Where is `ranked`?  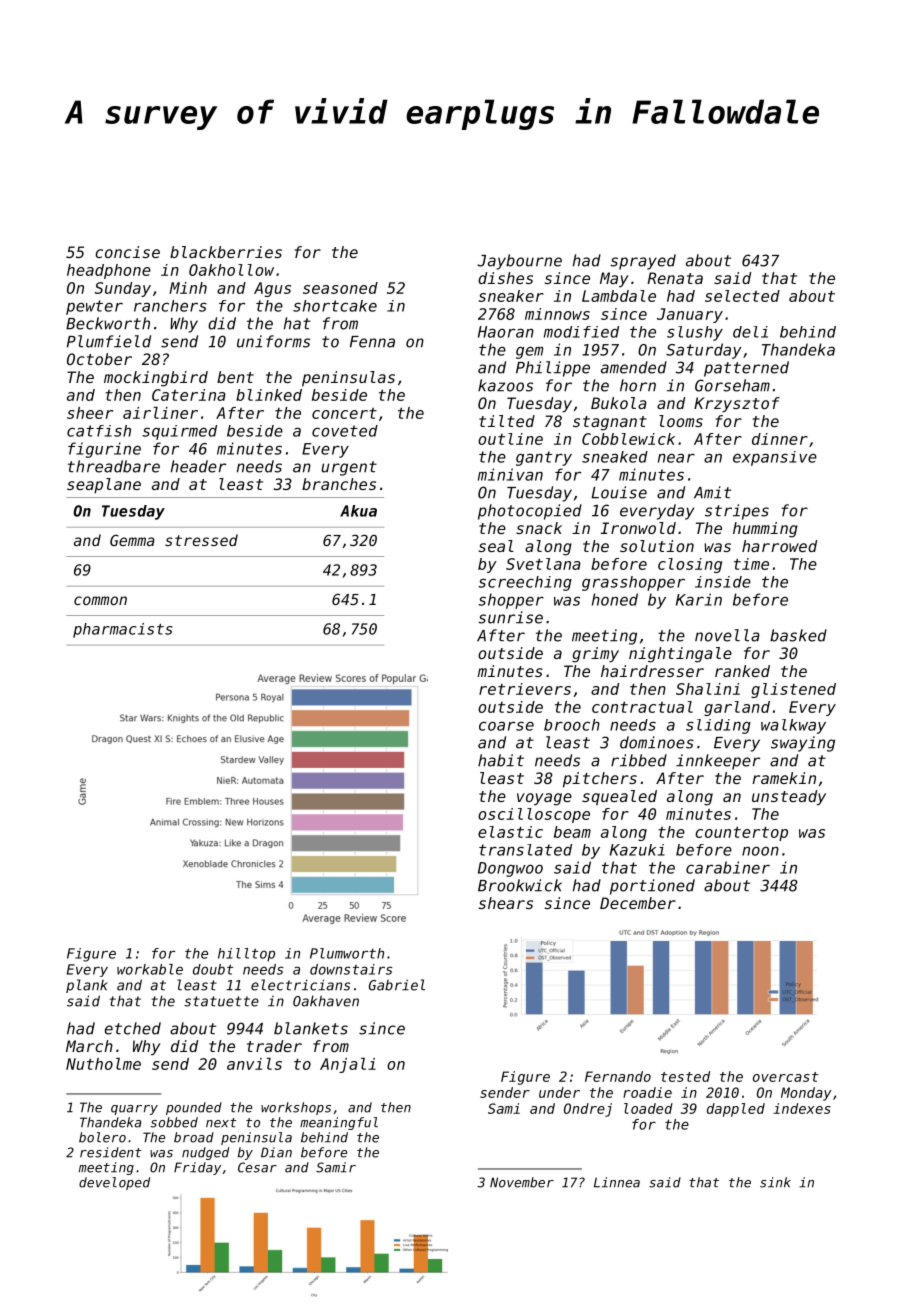
ranked is located at coordinates (742, 671).
